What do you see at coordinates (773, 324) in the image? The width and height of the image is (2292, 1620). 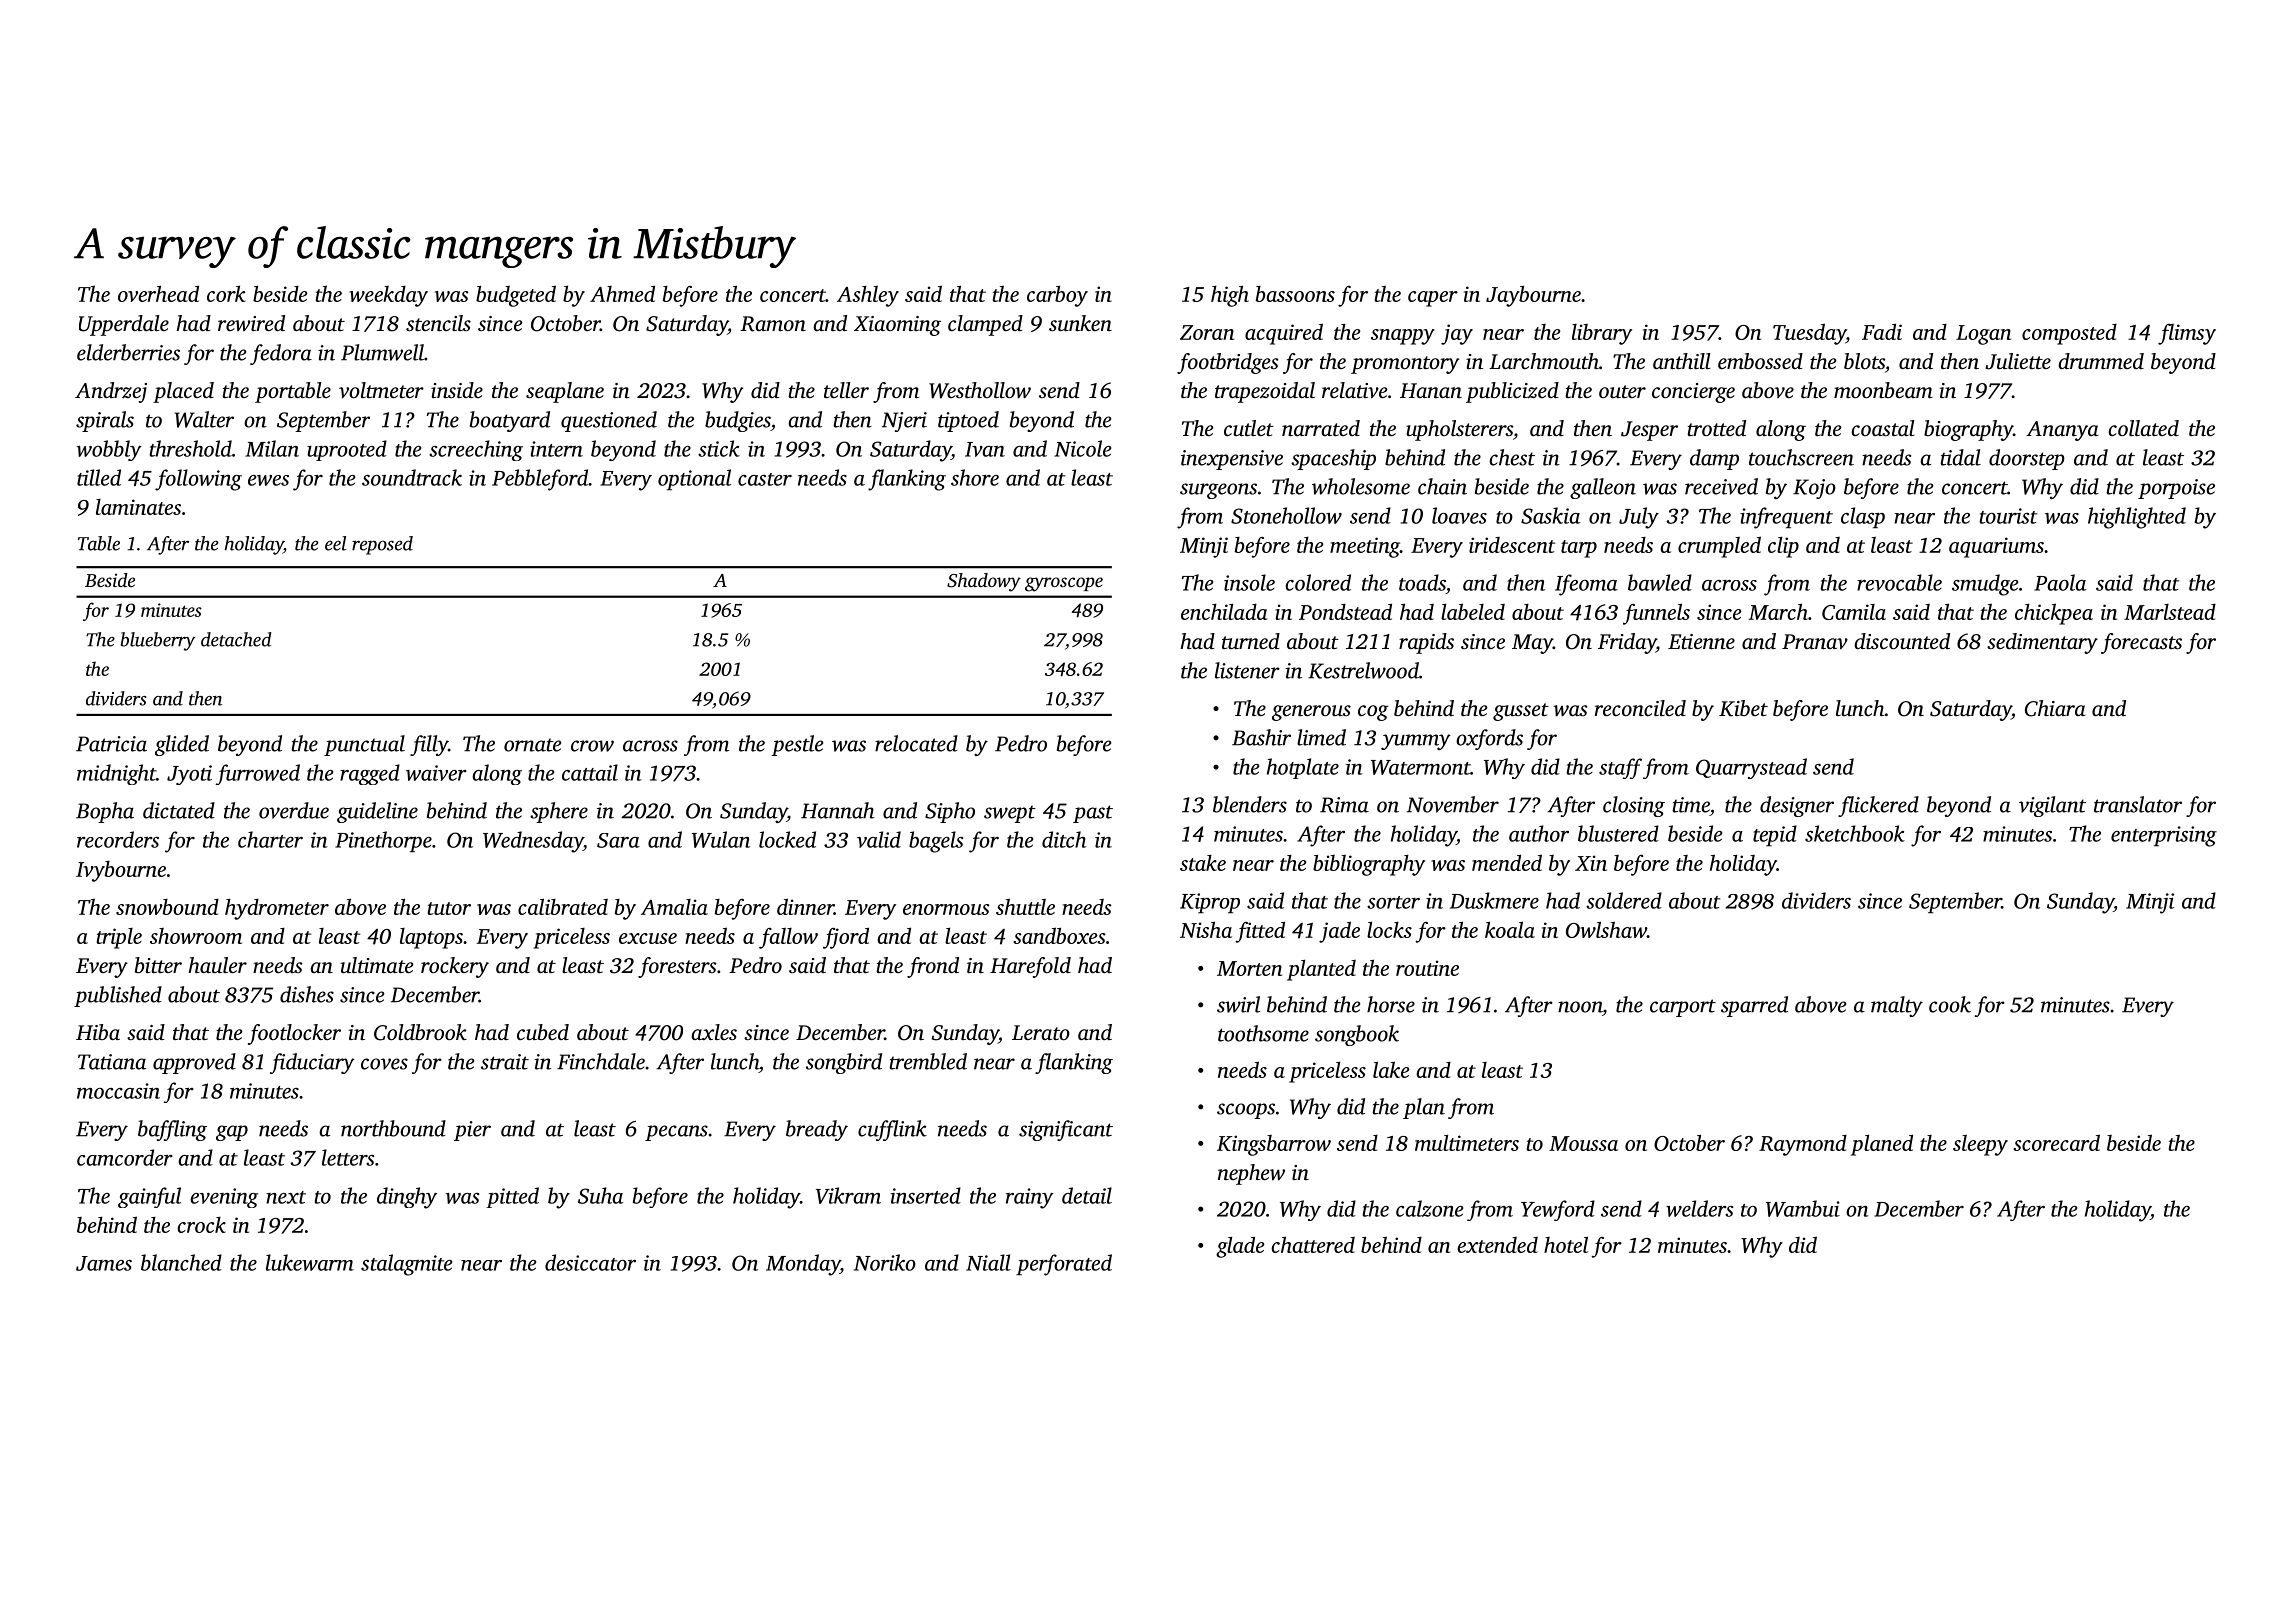 I see `Ramon` at bounding box center [773, 324].
